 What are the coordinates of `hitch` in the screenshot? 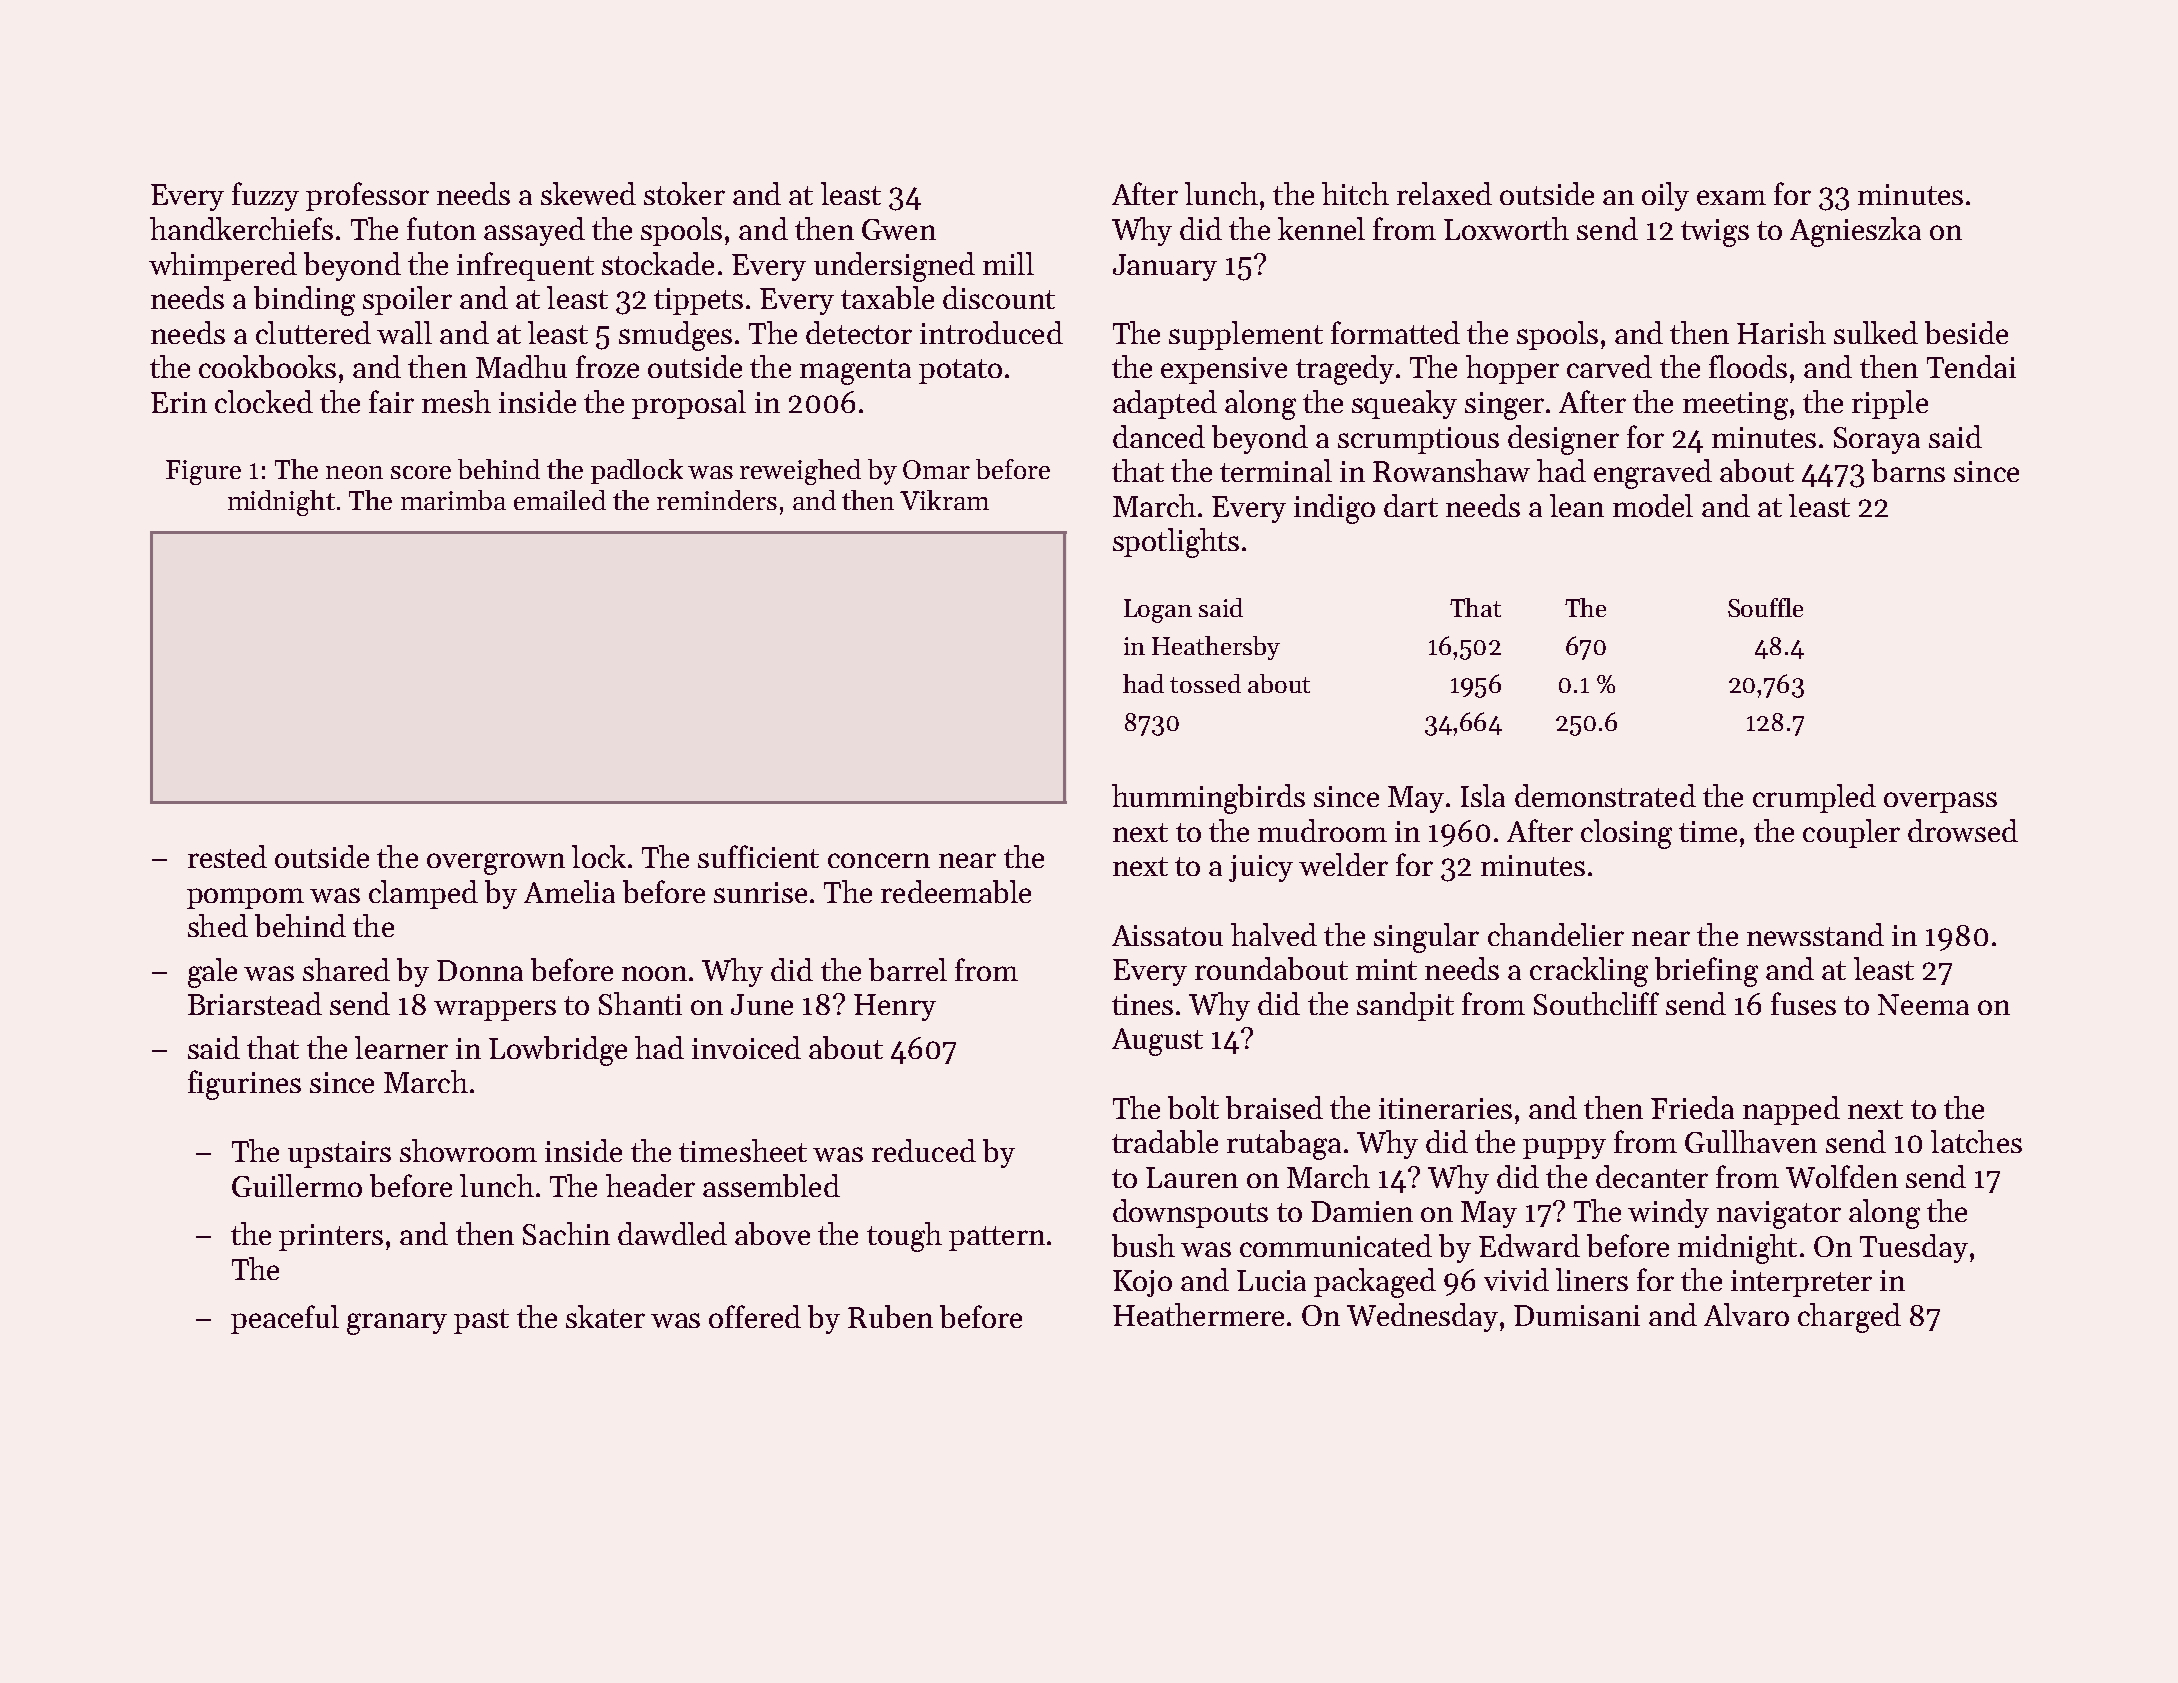 It's located at (1355, 193).
